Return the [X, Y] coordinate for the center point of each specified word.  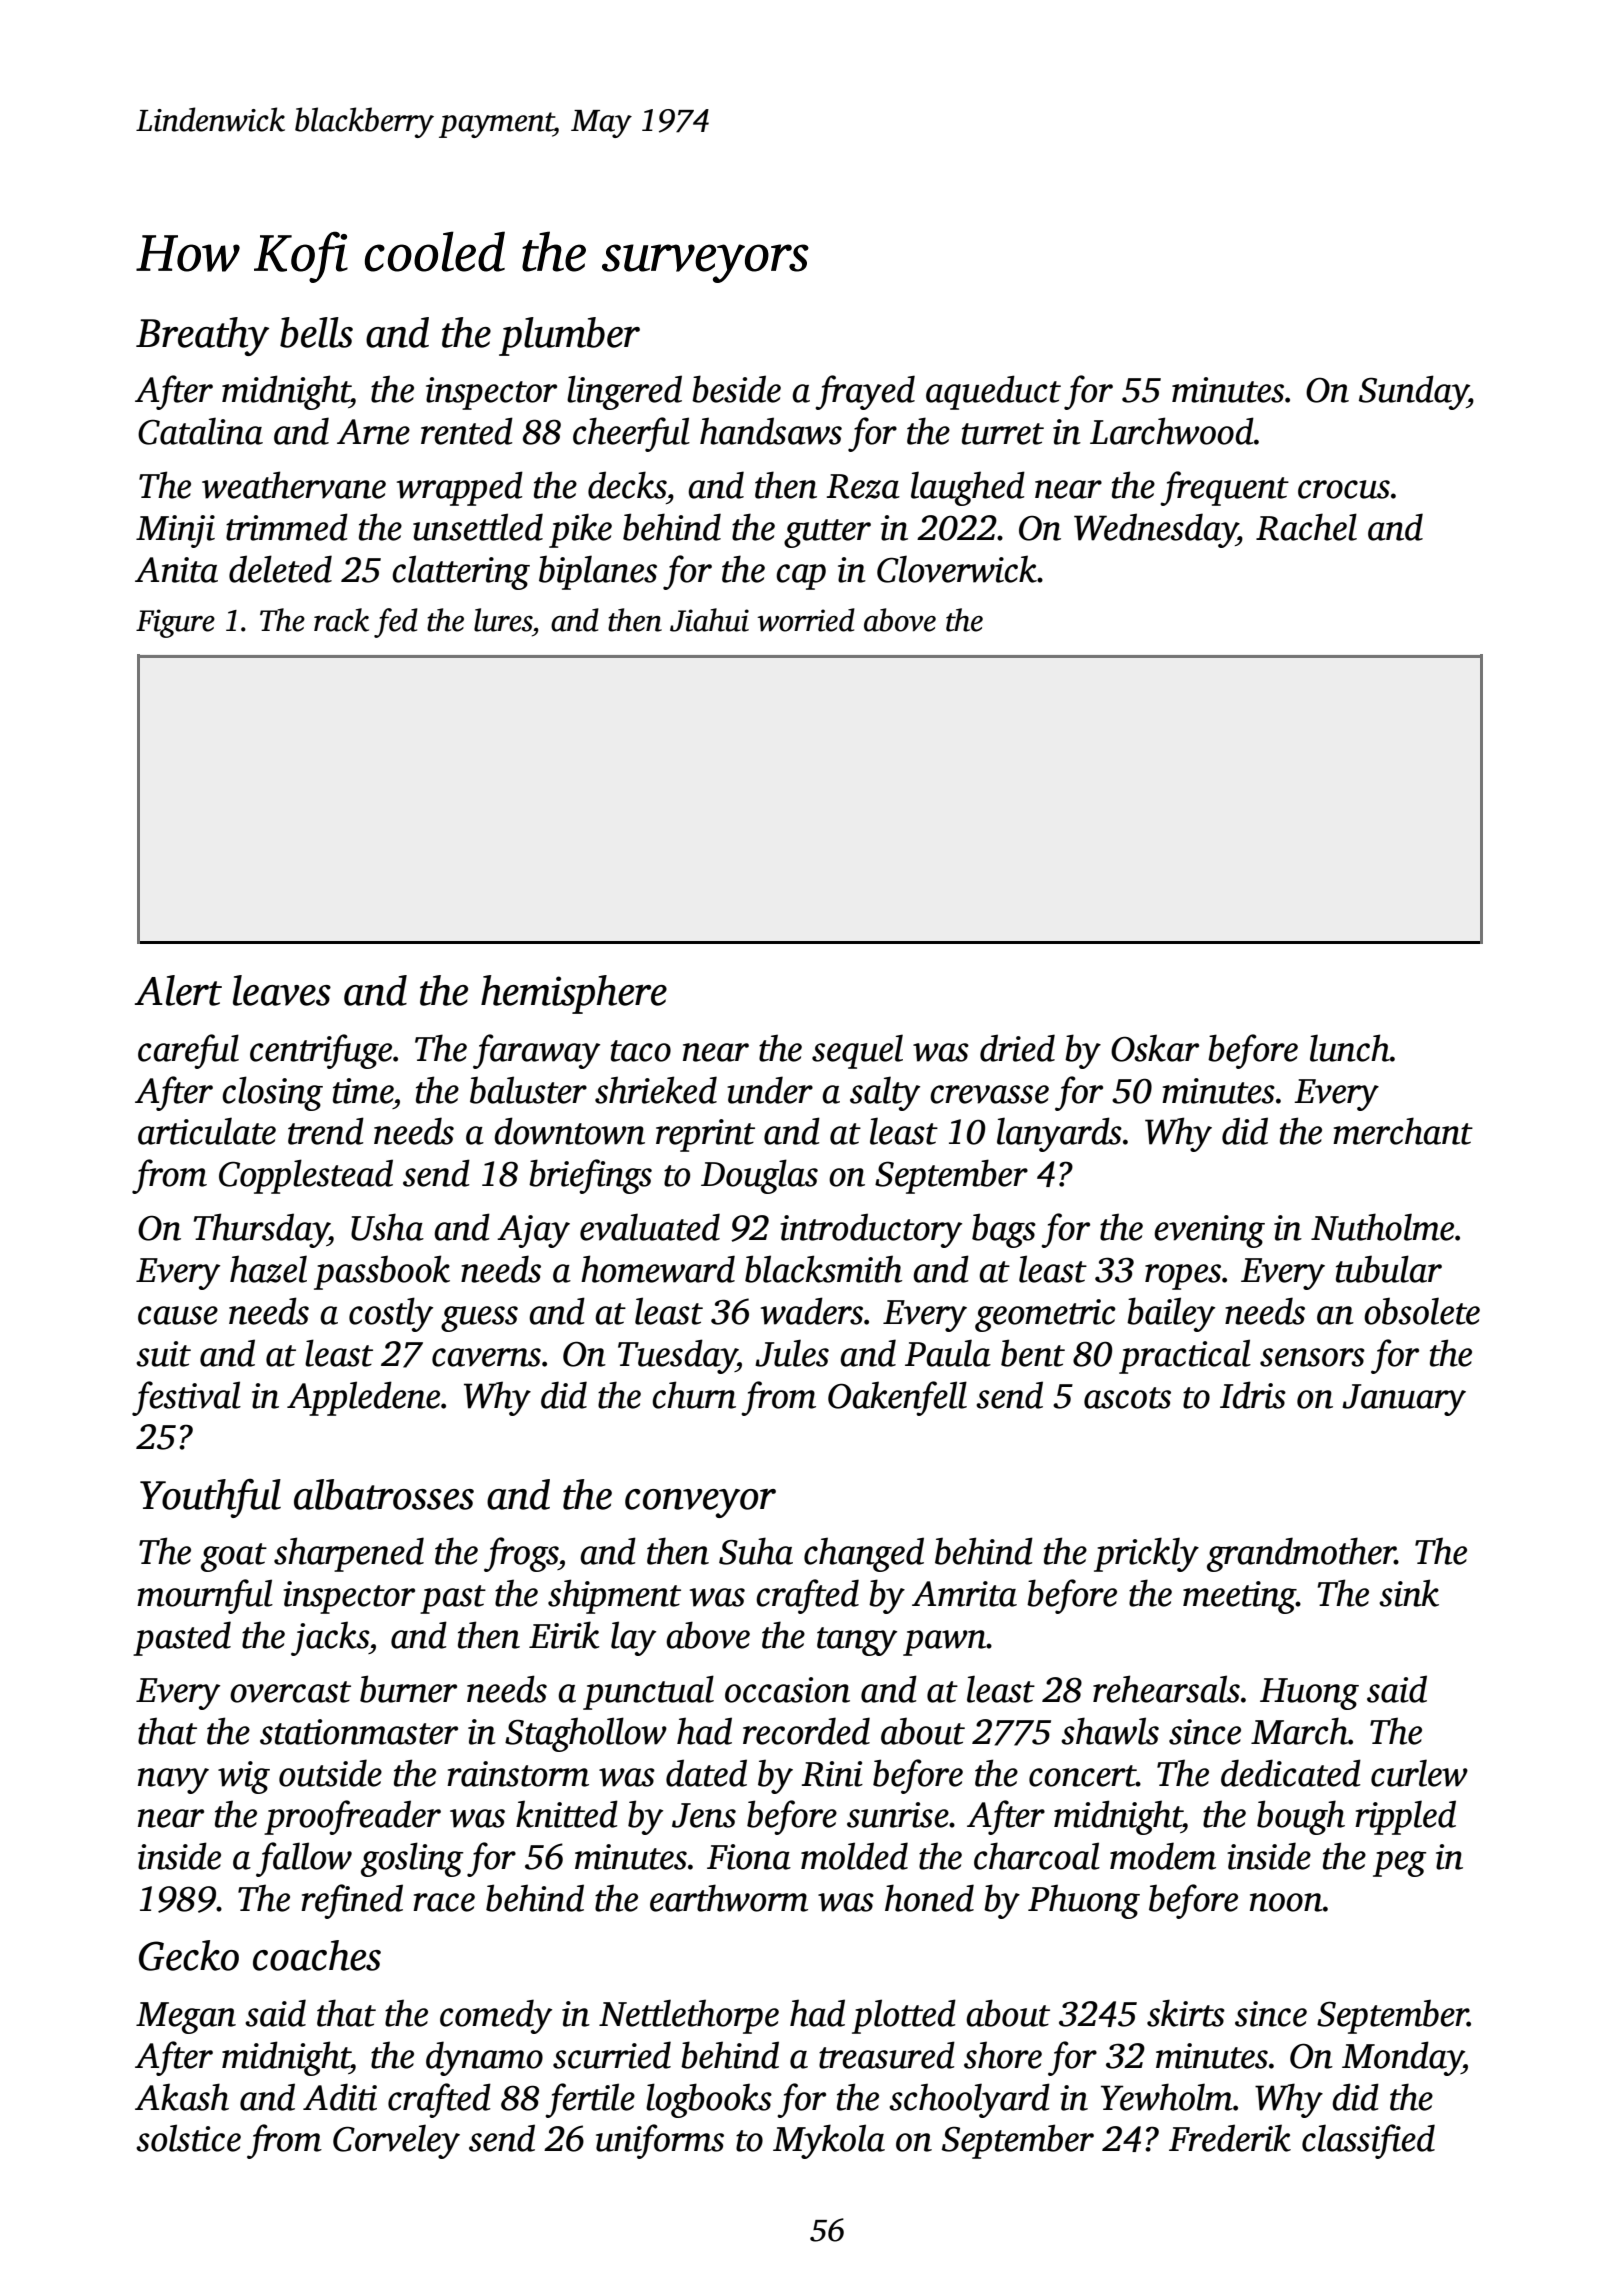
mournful [205, 1596]
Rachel [1306, 527]
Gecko [189, 1955]
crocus [1344, 489]
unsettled [478, 527]
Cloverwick [957, 569]
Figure [175, 623]
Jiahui [709, 620]
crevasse [989, 1094]
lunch [1350, 1048]
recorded [806, 1731]
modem [1163, 1856]
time [363, 1091]
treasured [887, 2055]
